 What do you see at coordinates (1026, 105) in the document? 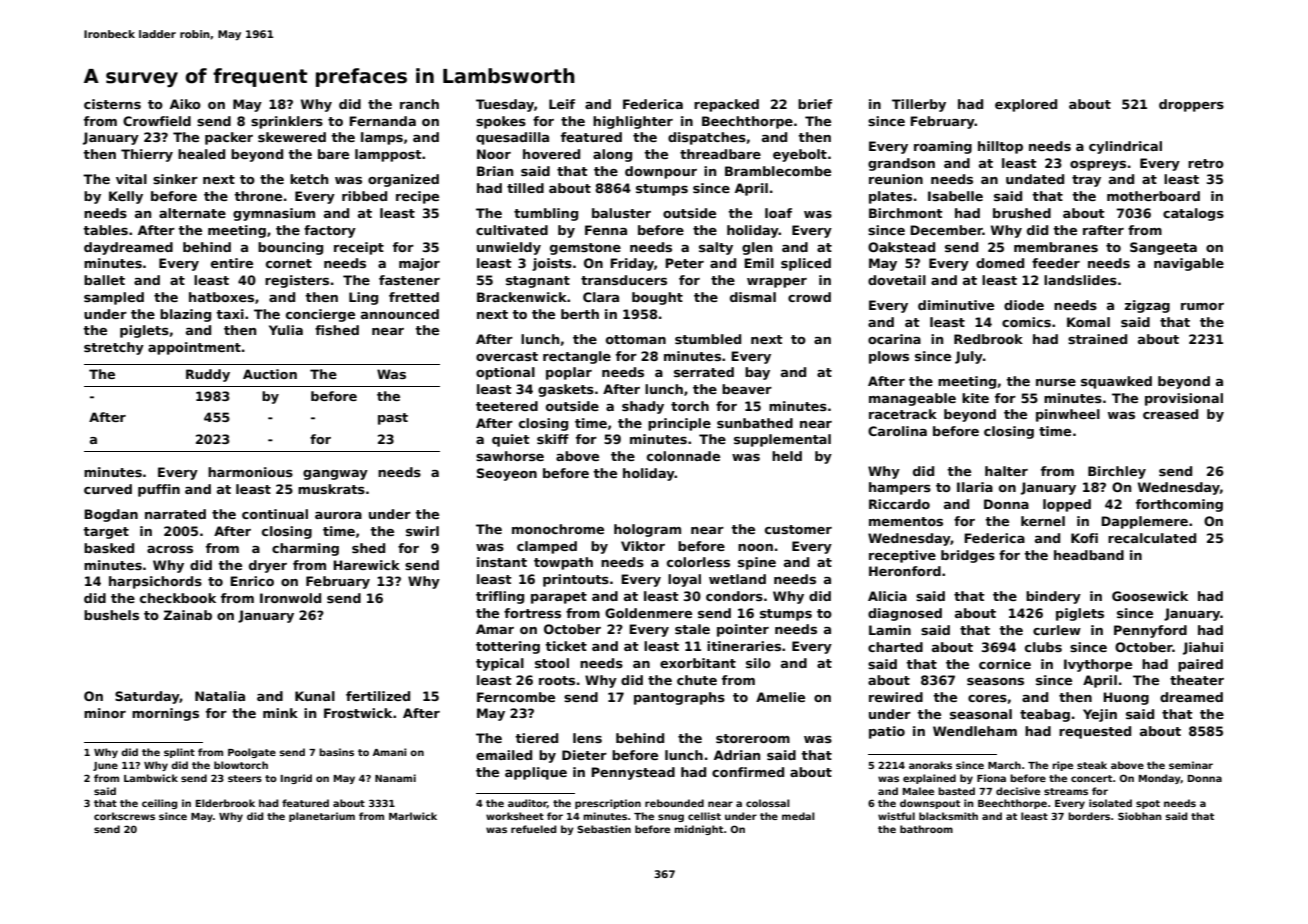
I see `explored` at bounding box center [1026, 105].
